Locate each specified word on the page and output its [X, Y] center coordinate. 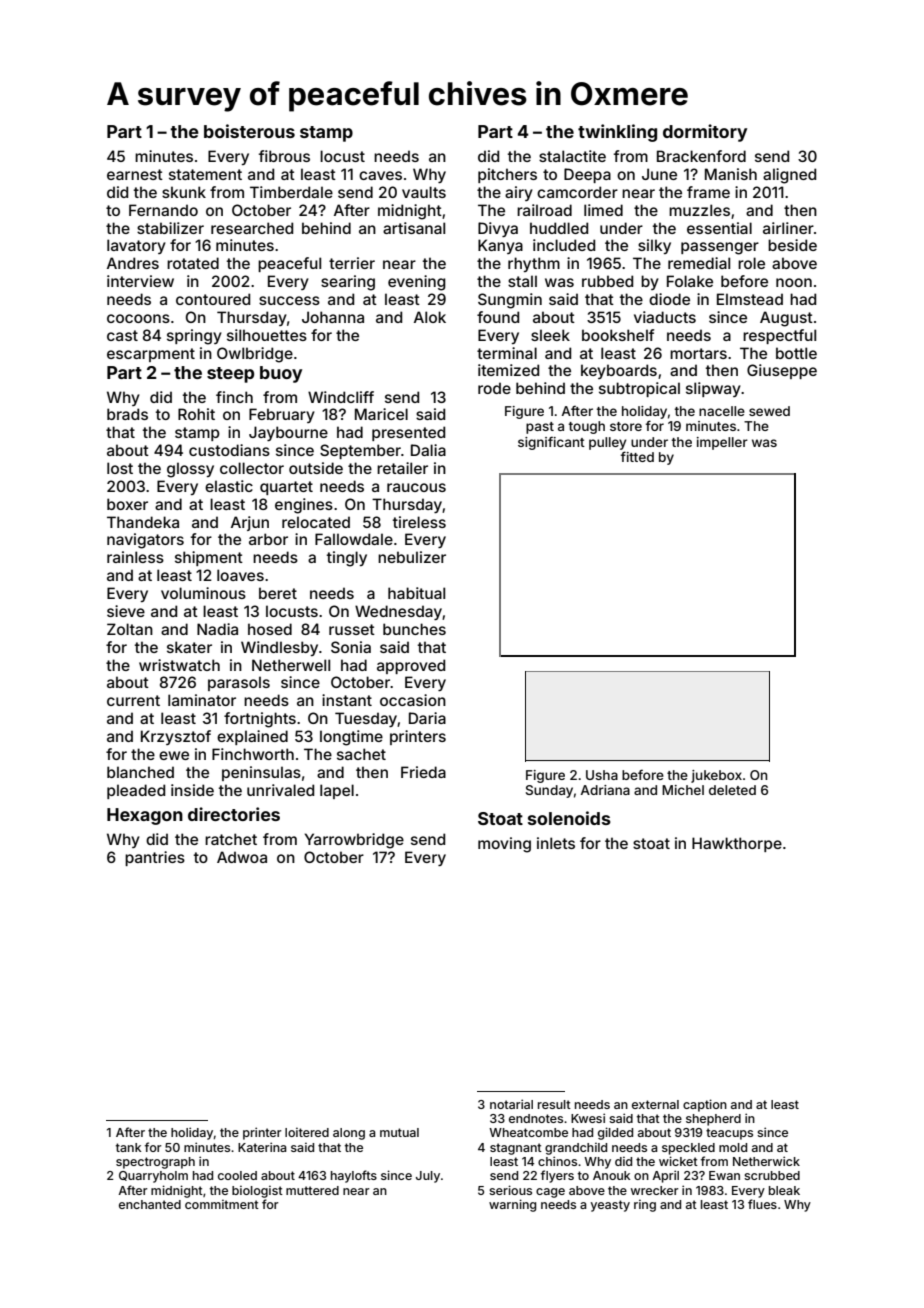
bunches [414, 629]
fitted [637, 456]
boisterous [249, 131]
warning [512, 1205]
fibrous [284, 156]
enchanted [150, 1204]
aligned [789, 176]
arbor [268, 539]
